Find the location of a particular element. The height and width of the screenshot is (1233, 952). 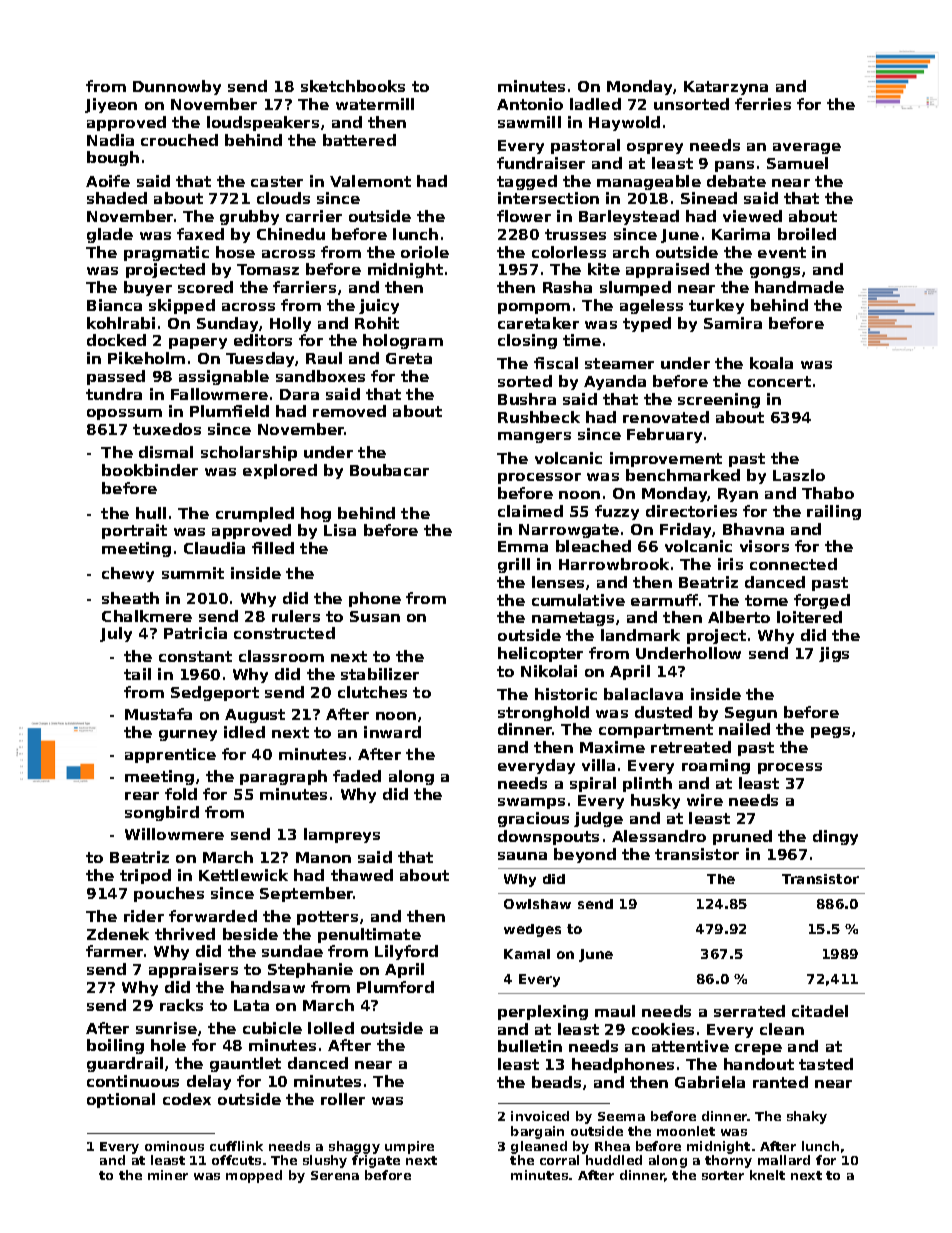

hologram is located at coordinates (403, 341).
